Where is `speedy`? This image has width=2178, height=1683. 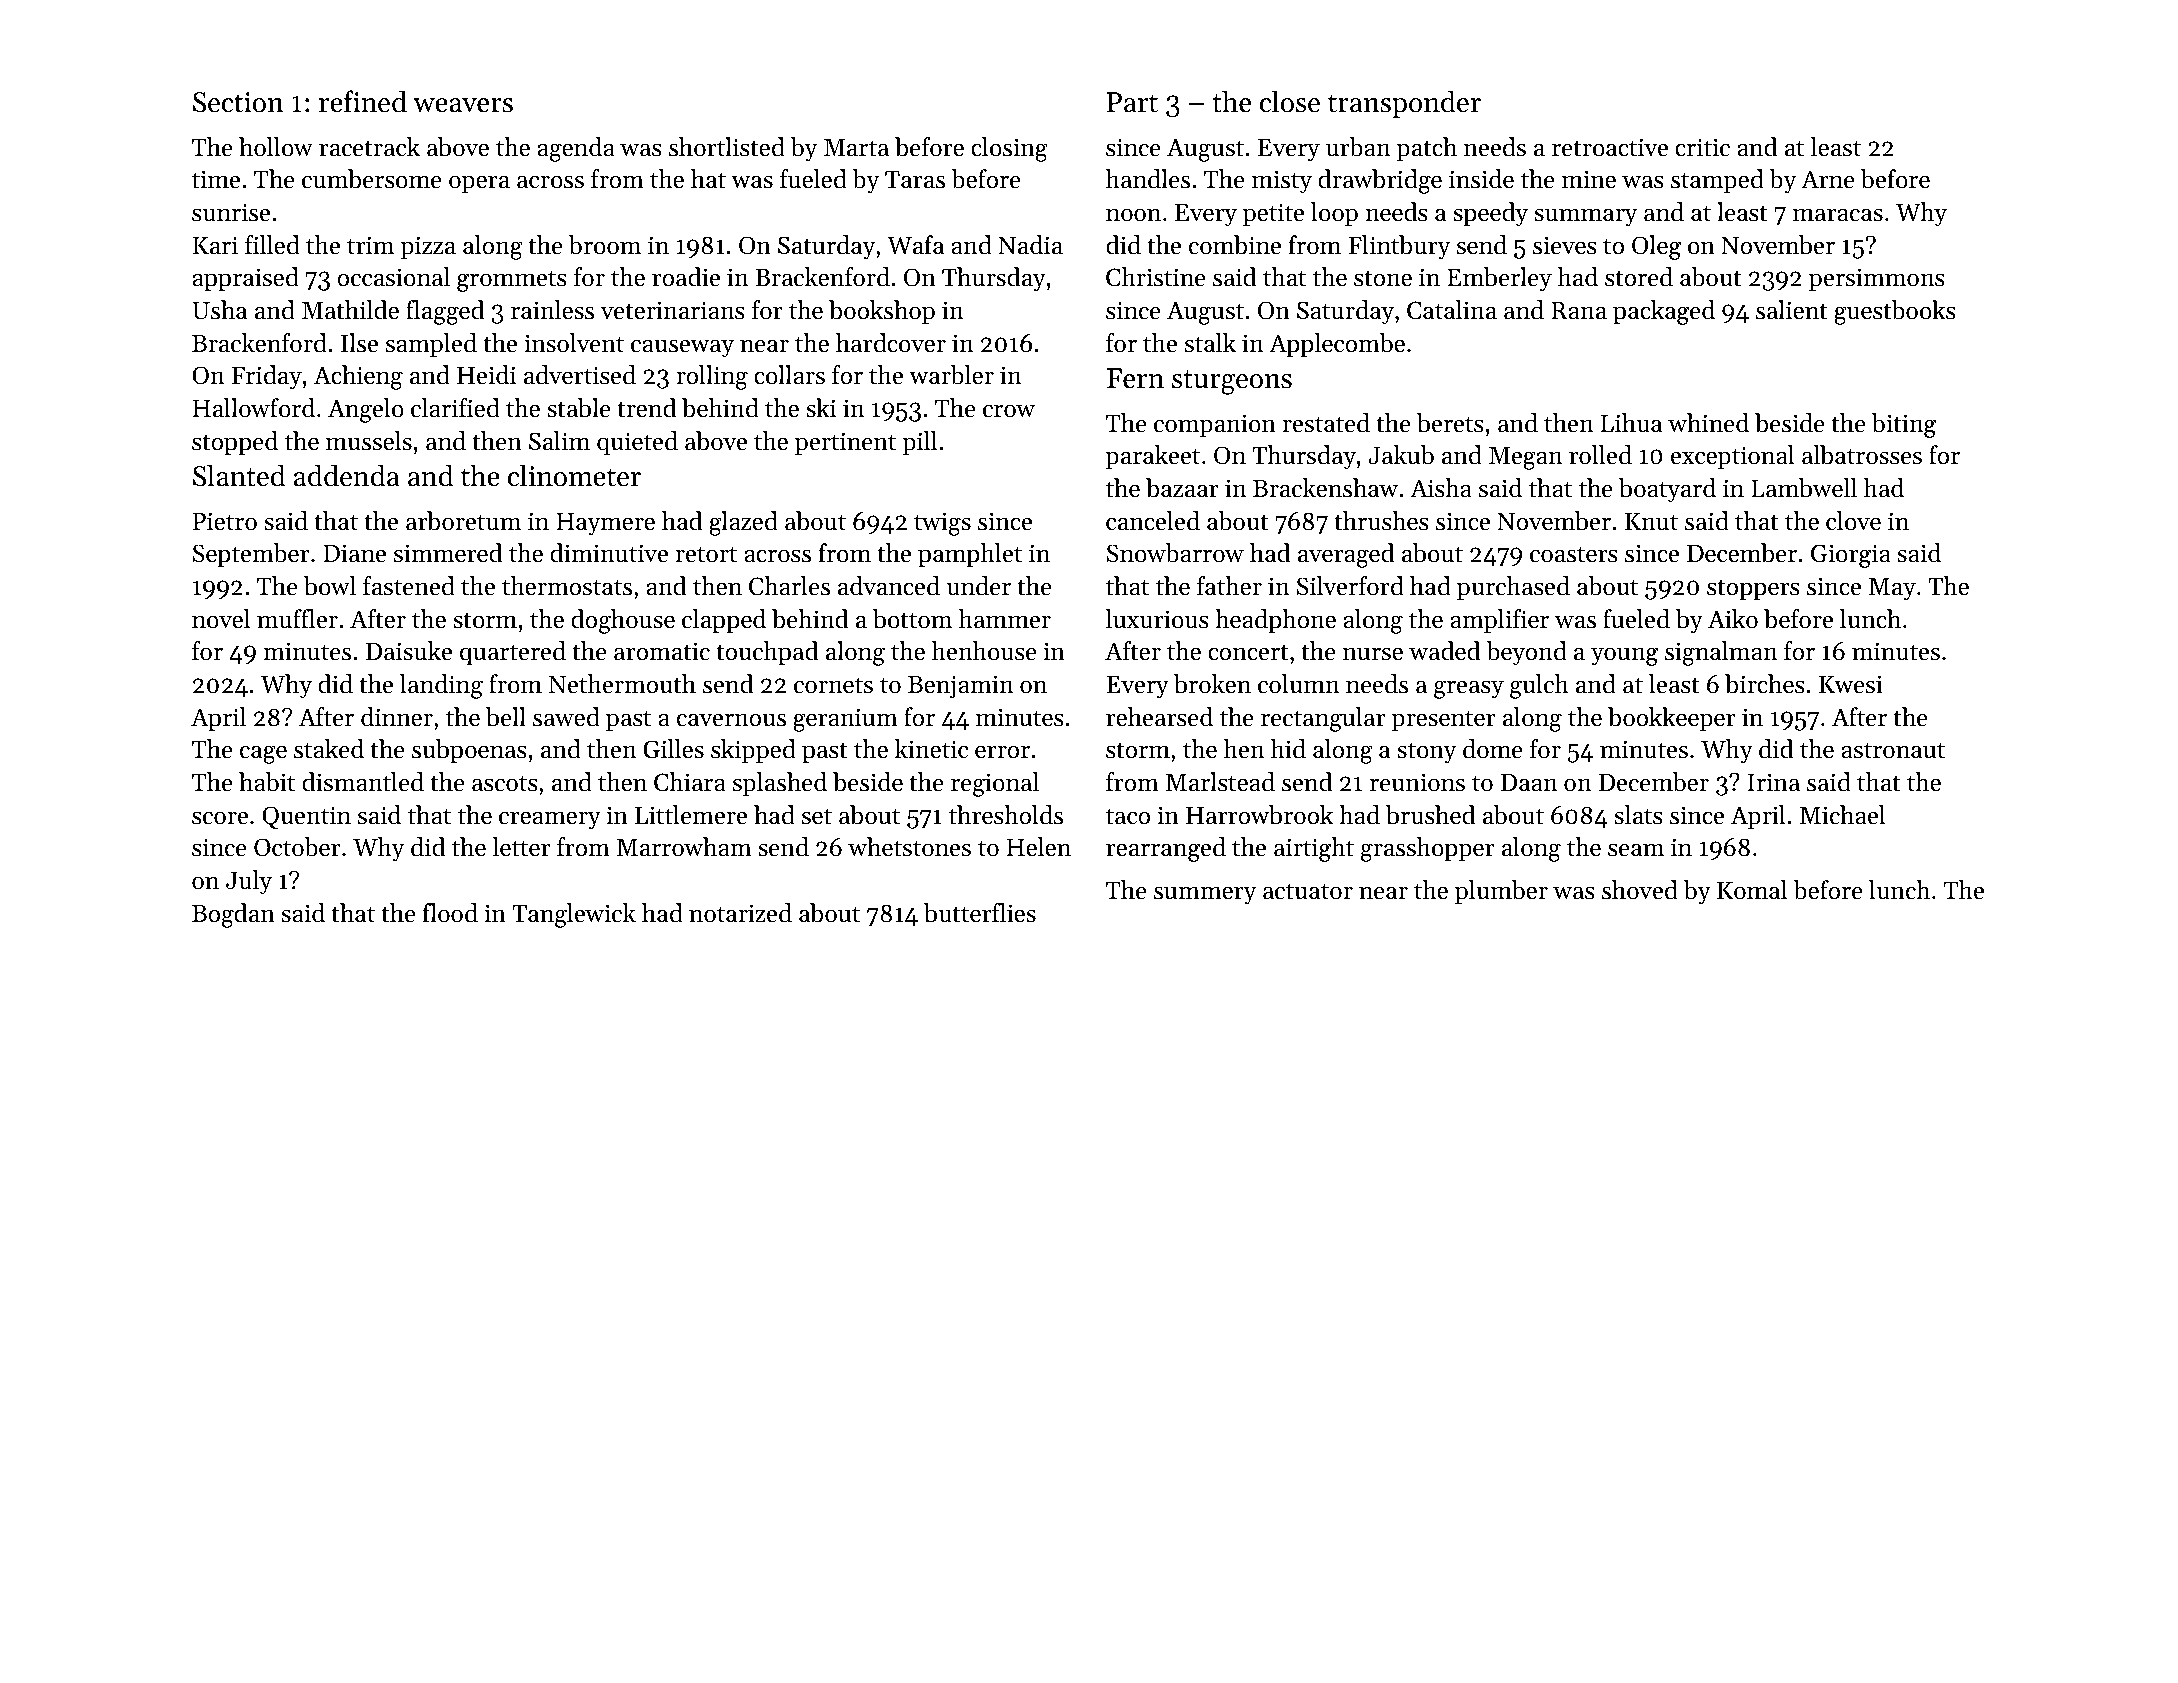 speedy is located at coordinates (1490, 214).
